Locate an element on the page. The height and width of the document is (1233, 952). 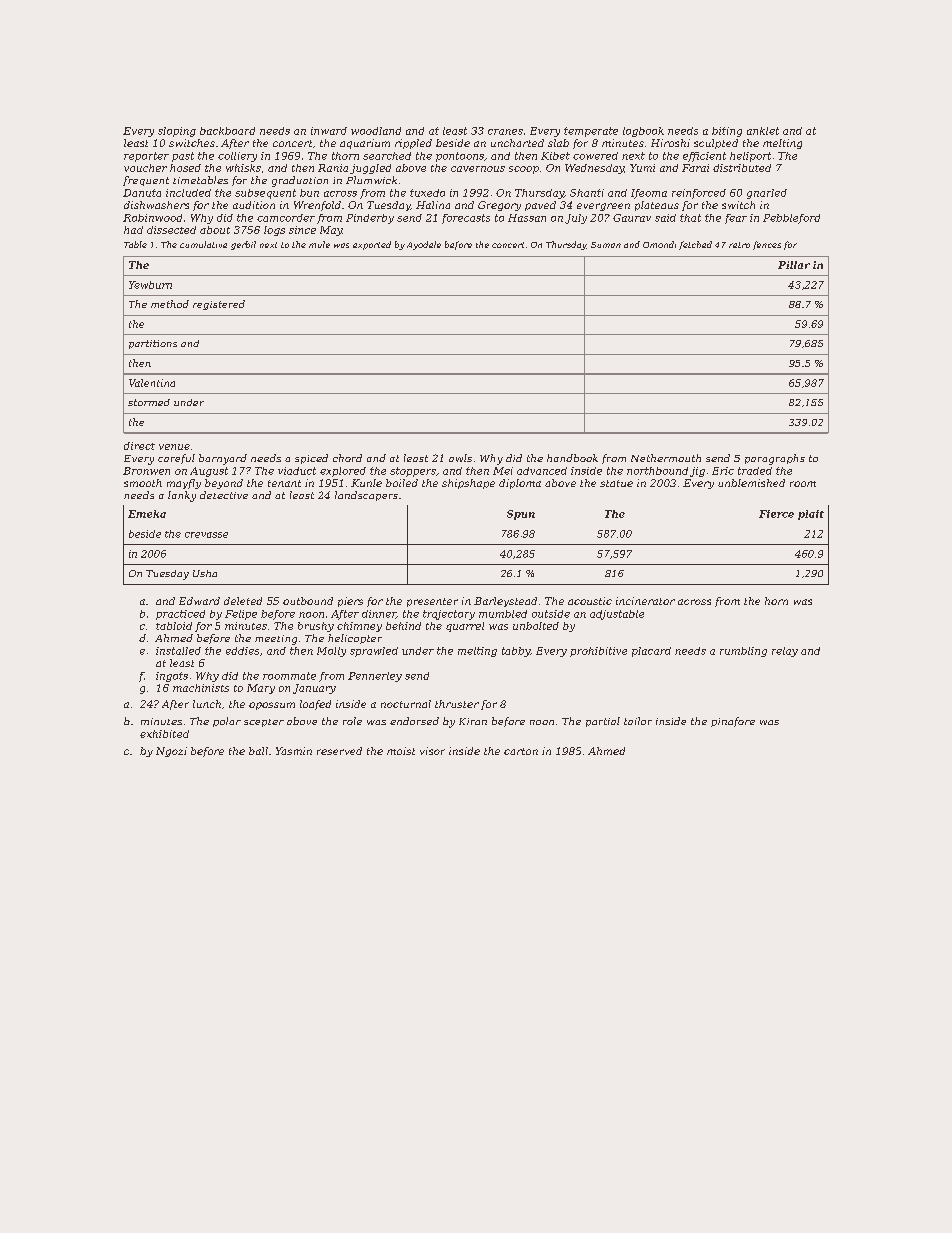
gnarled is located at coordinates (767, 194).
